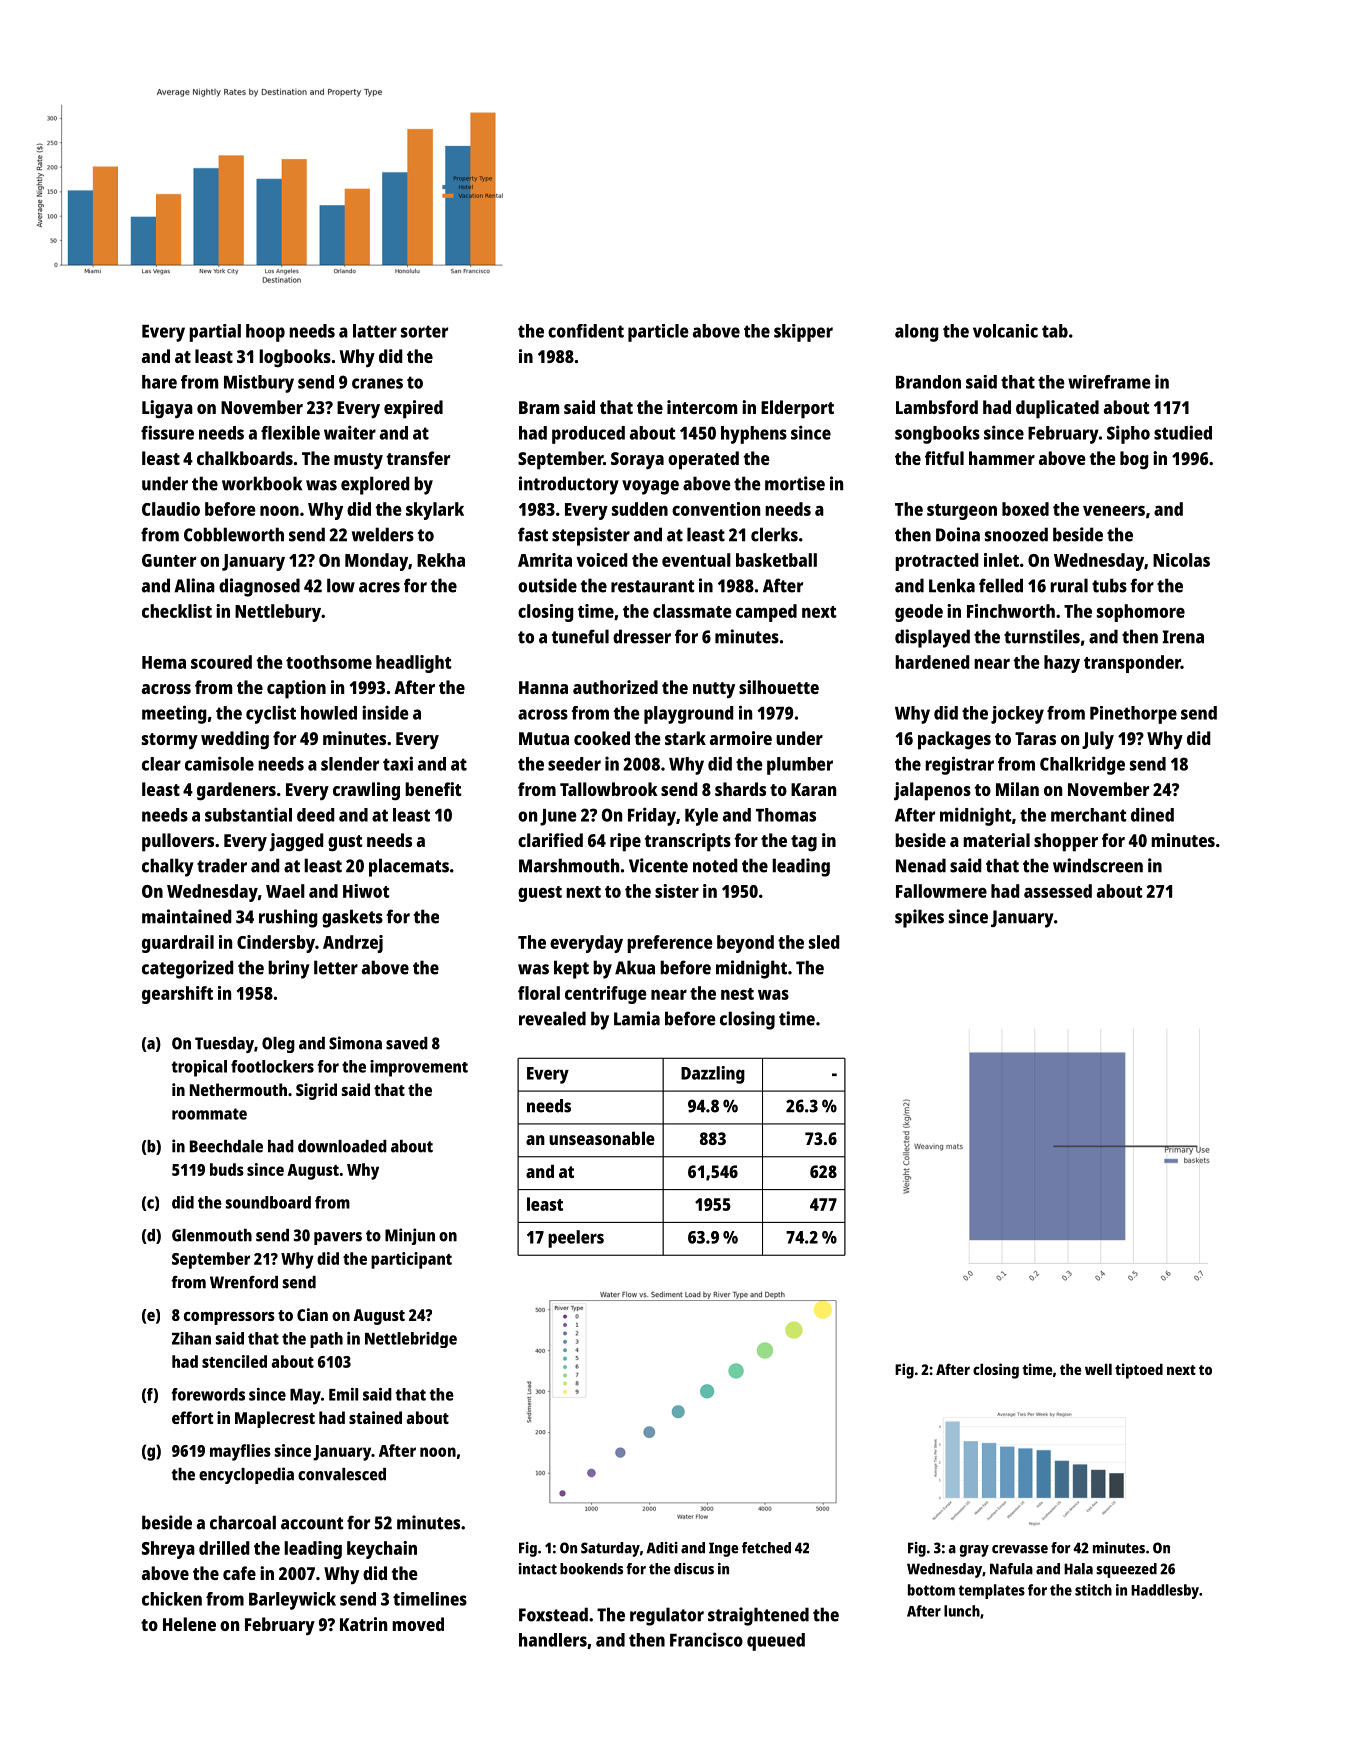  I want to click on Shreya, so click(168, 1550).
